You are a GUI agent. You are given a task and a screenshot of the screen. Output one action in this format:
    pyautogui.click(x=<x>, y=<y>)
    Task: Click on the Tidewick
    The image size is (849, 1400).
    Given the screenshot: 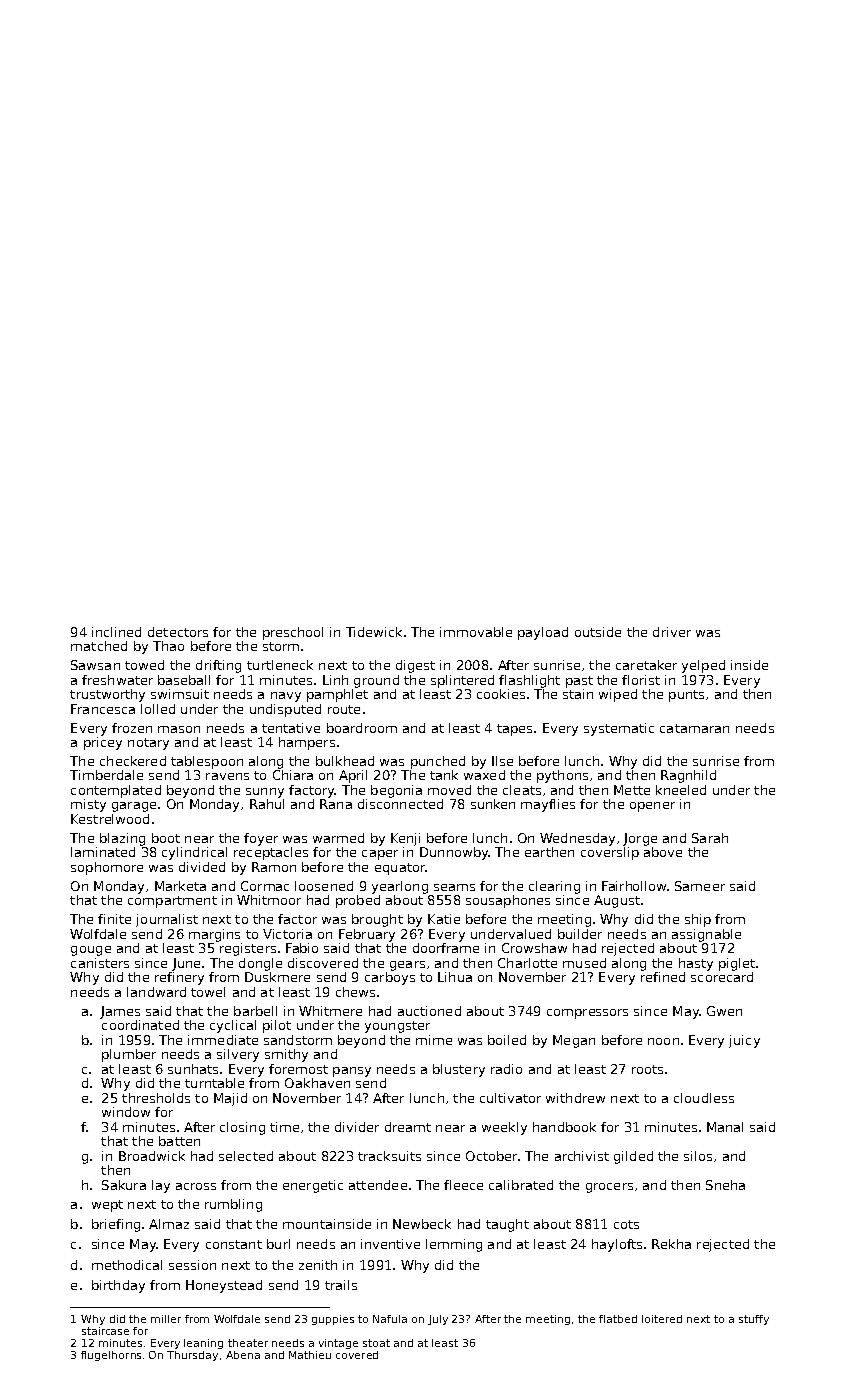 What is the action you would take?
    pyautogui.click(x=374, y=632)
